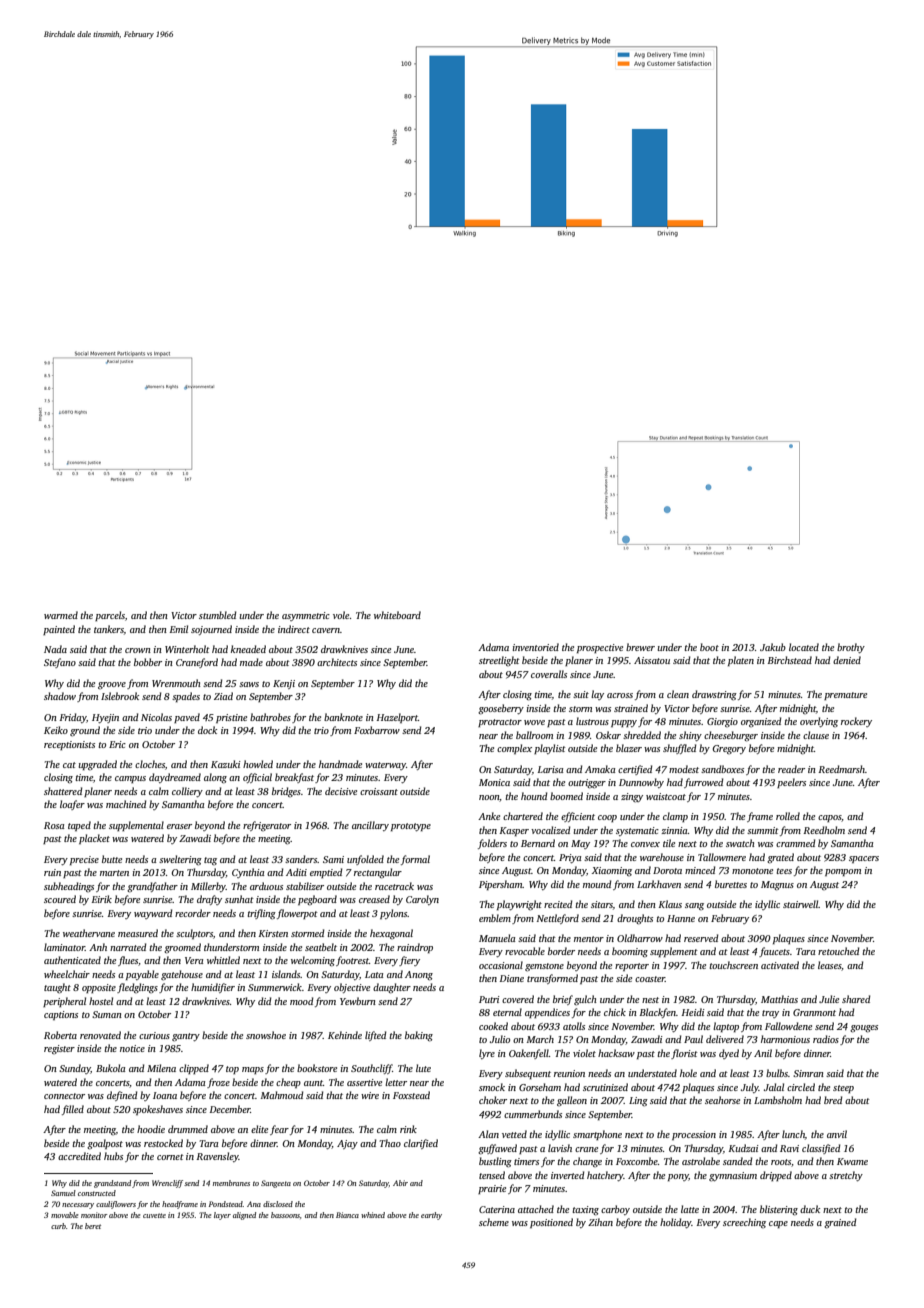 This page has width=924, height=1308. I want to click on gatehouse, so click(182, 975).
